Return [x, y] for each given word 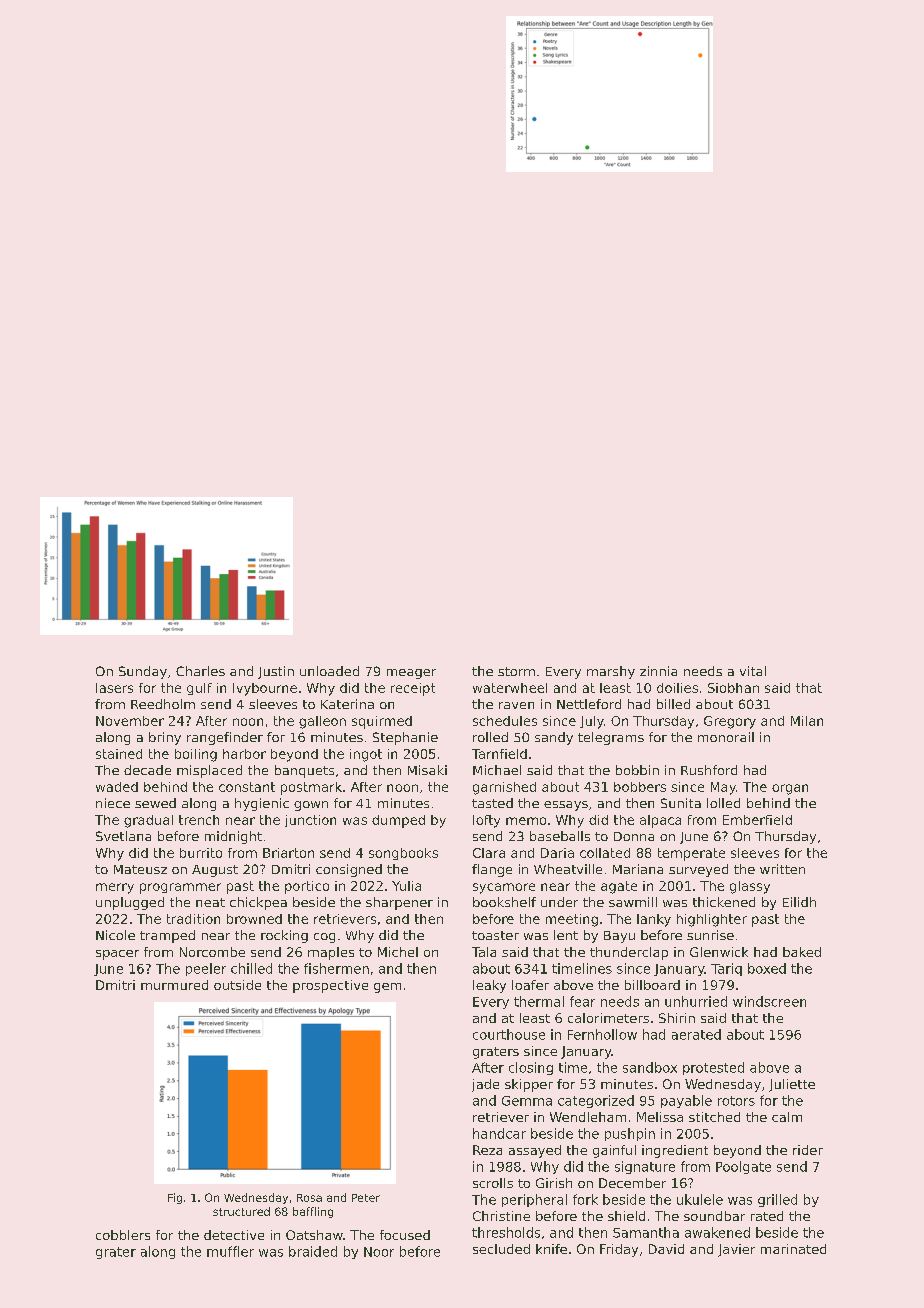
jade [485, 1085]
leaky [489, 986]
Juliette [792, 1085]
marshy [611, 672]
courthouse [509, 1034]
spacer [117, 955]
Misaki [427, 770]
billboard [652, 985]
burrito [201, 853]
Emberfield [757, 820]
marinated [793, 1249]
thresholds [506, 1232]
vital [753, 671]
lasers [114, 688]
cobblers [123, 1235]
